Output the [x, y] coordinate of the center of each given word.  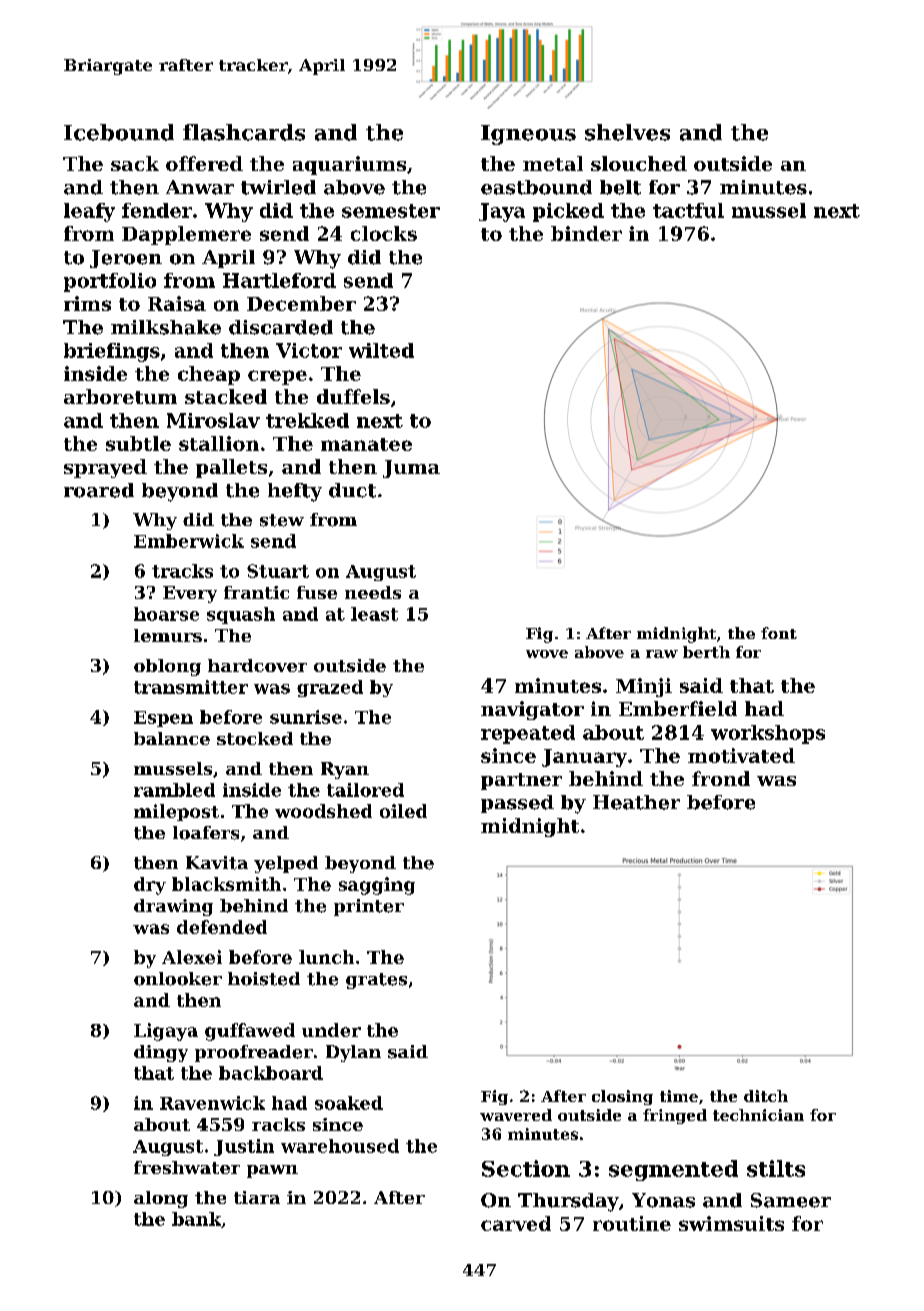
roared [99, 490]
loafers [206, 833]
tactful [688, 210]
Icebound [119, 132]
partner [521, 781]
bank [196, 1219]
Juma [411, 469]
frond [721, 778]
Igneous [528, 135]
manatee [366, 444]
